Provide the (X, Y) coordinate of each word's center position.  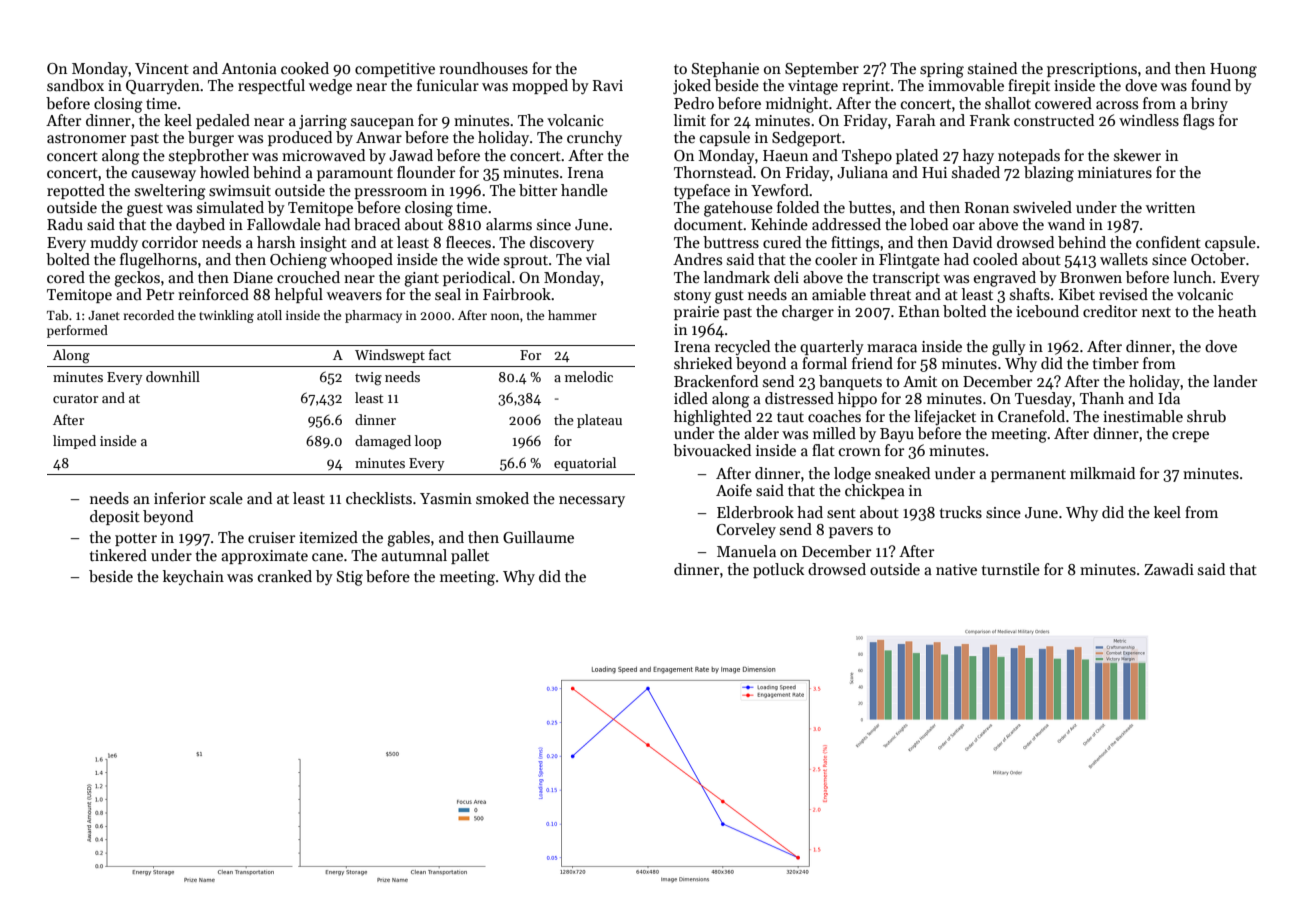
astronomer (86, 138)
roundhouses (483, 68)
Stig (350, 578)
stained (992, 68)
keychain (193, 577)
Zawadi (1169, 569)
